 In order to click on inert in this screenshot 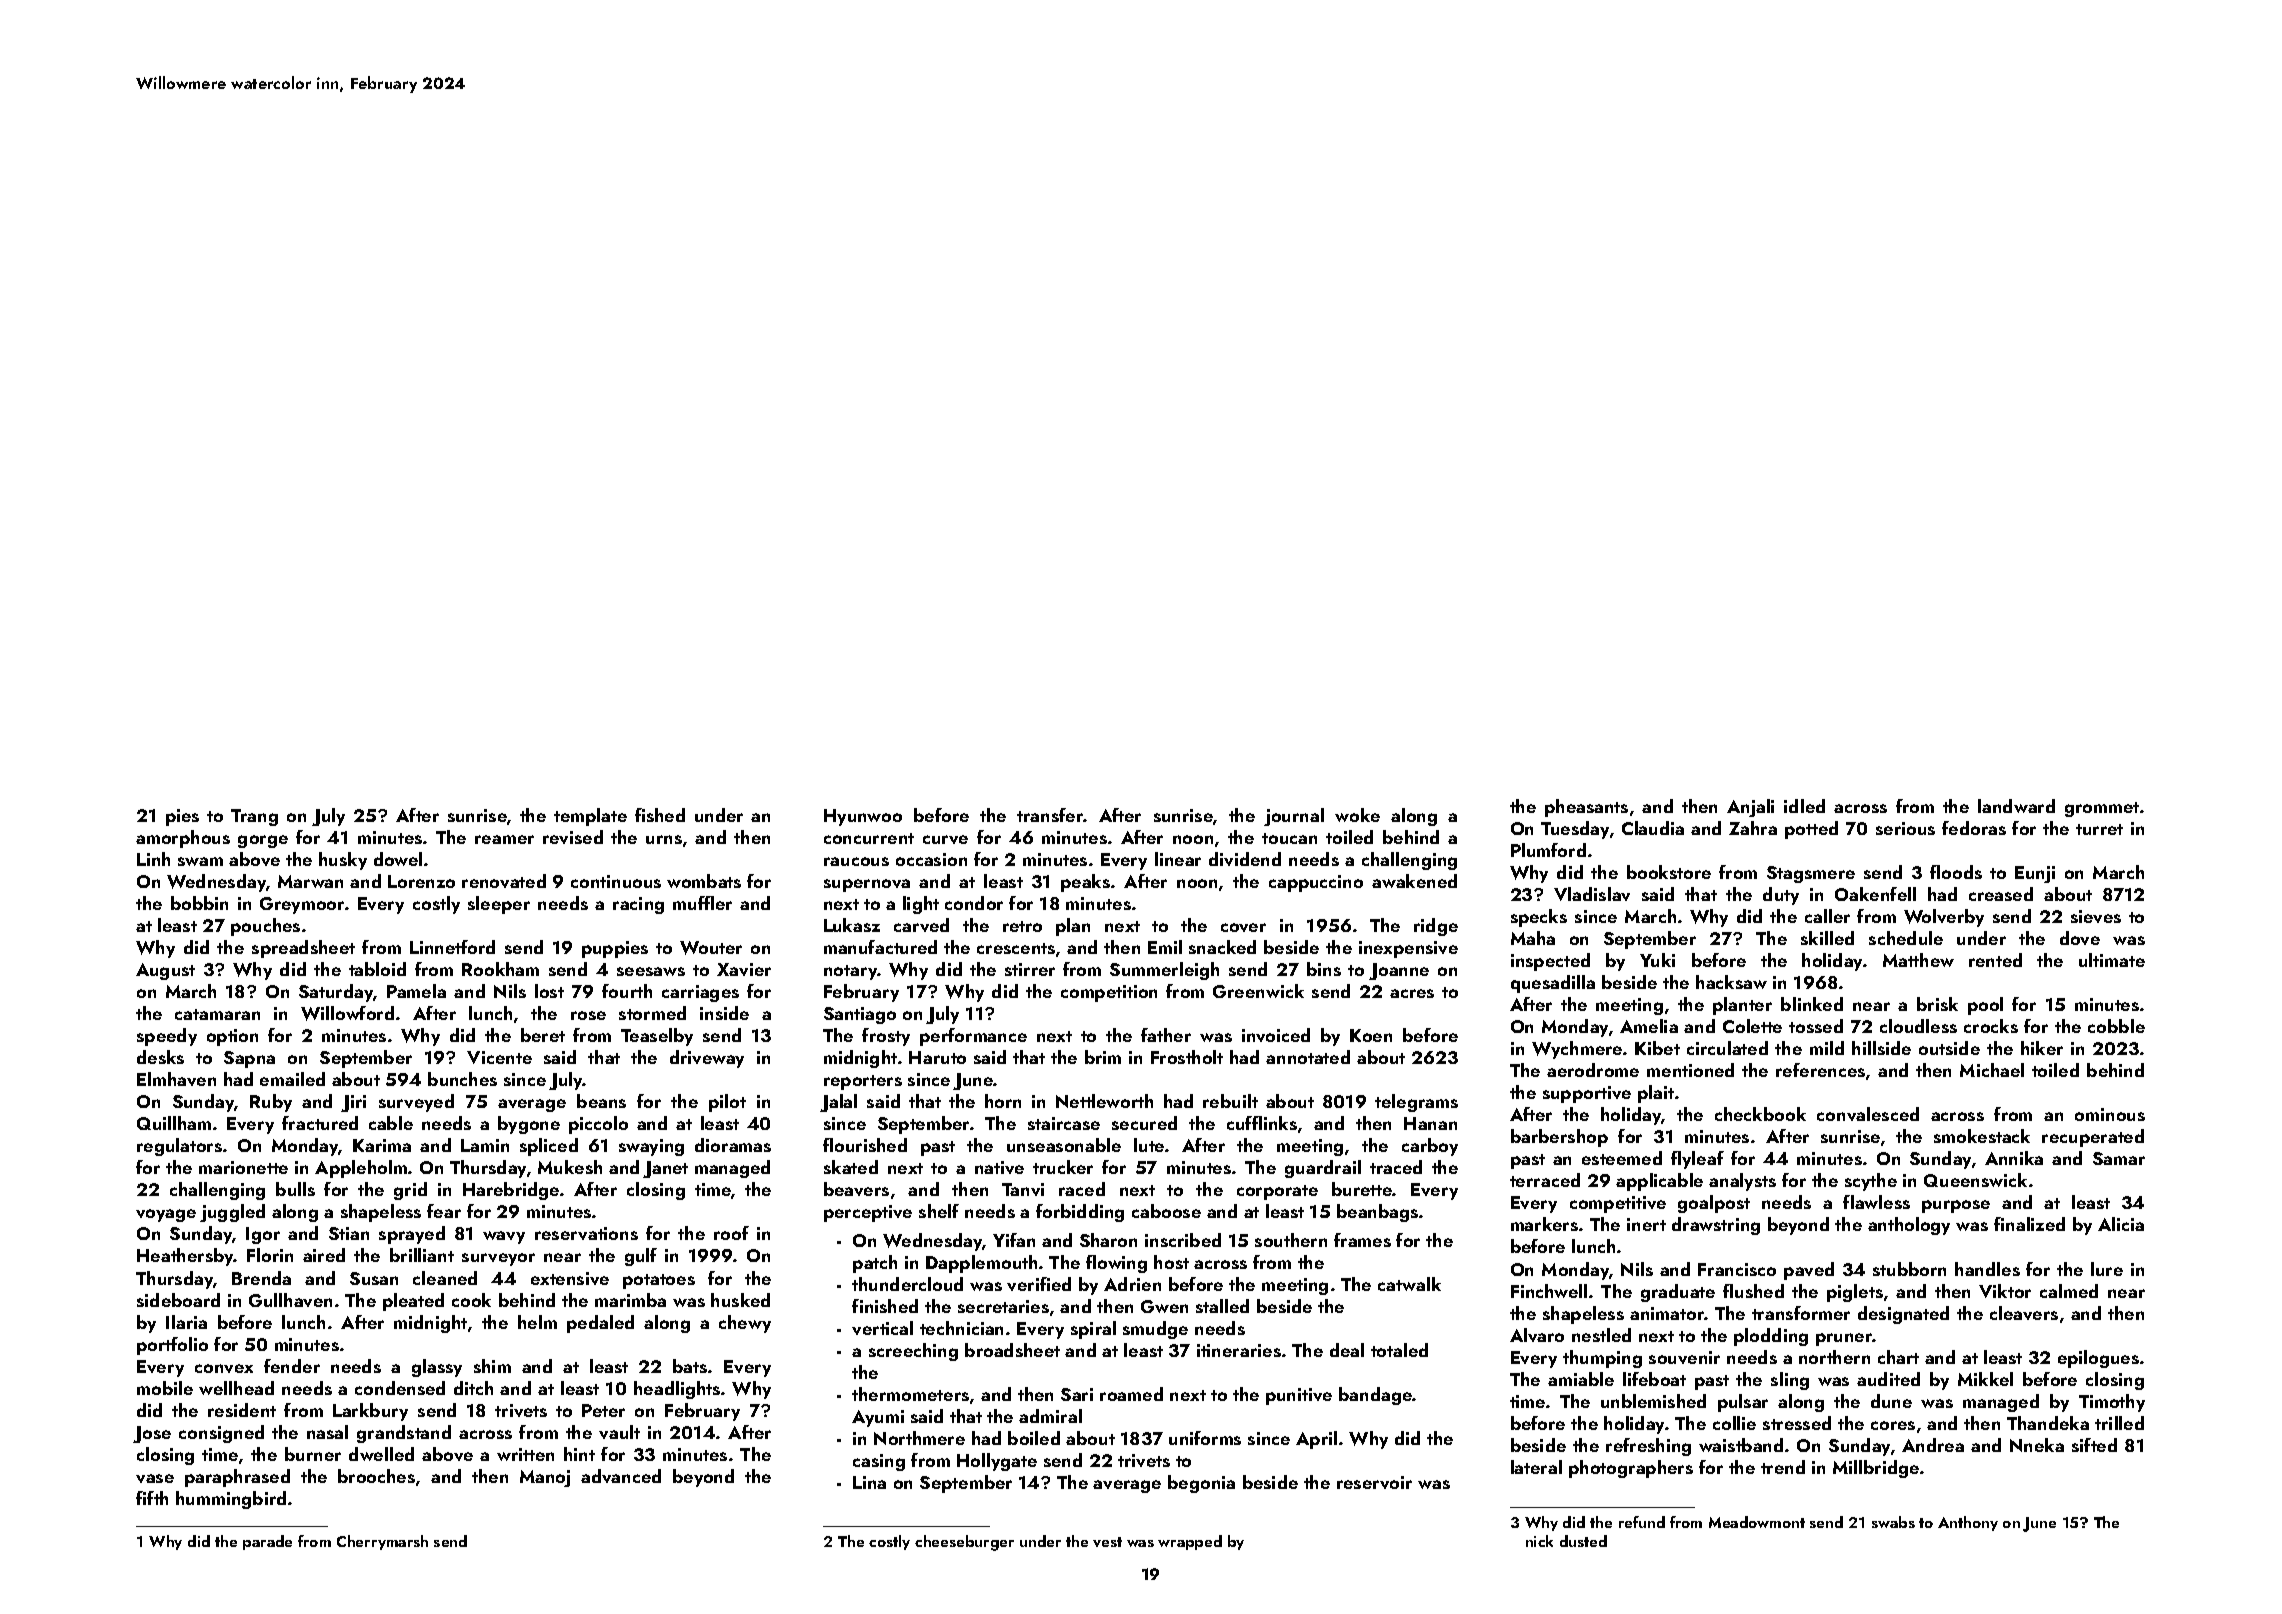, I will do `click(1646, 1224)`.
